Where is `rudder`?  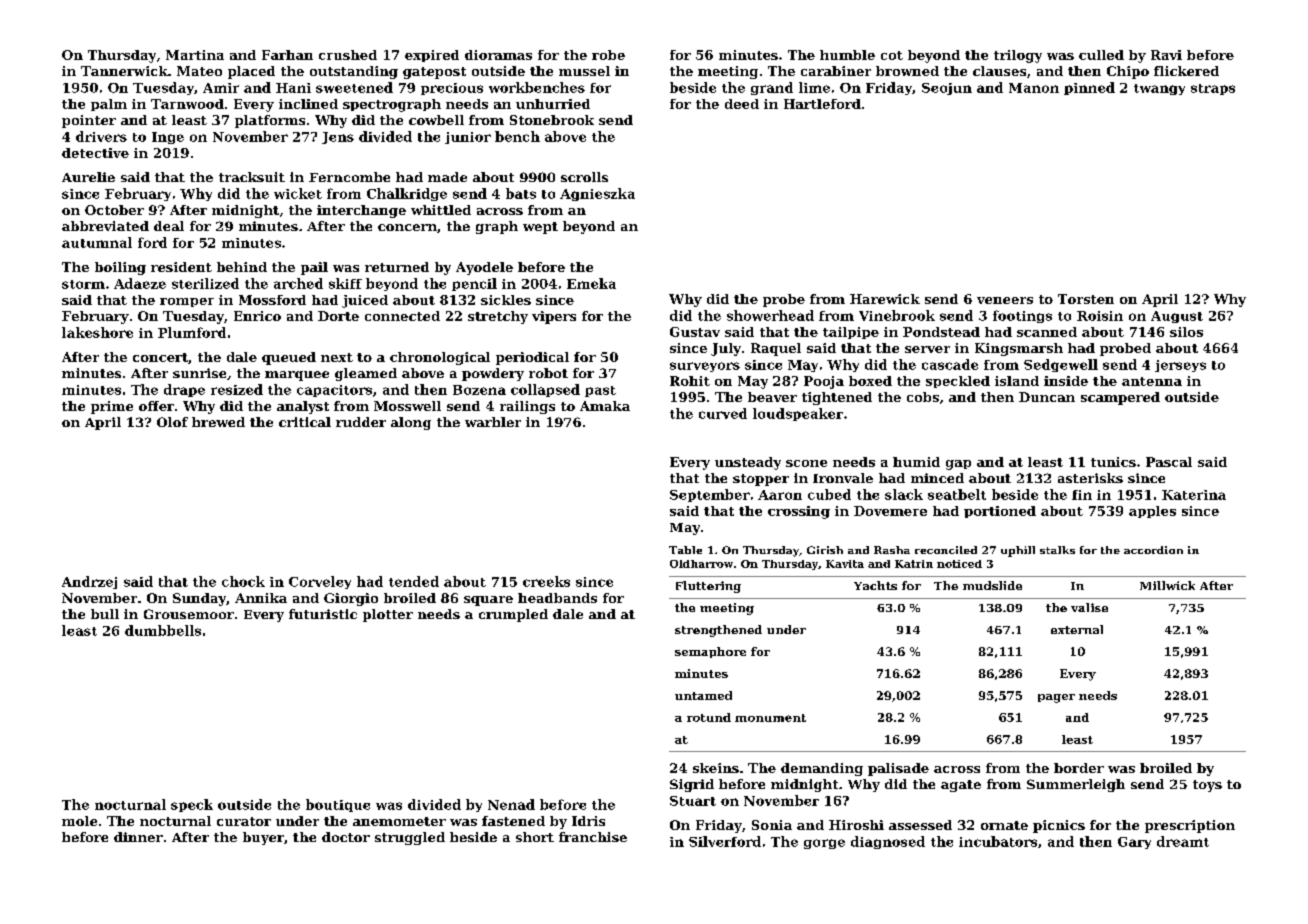
rudder is located at coordinates (361, 422).
